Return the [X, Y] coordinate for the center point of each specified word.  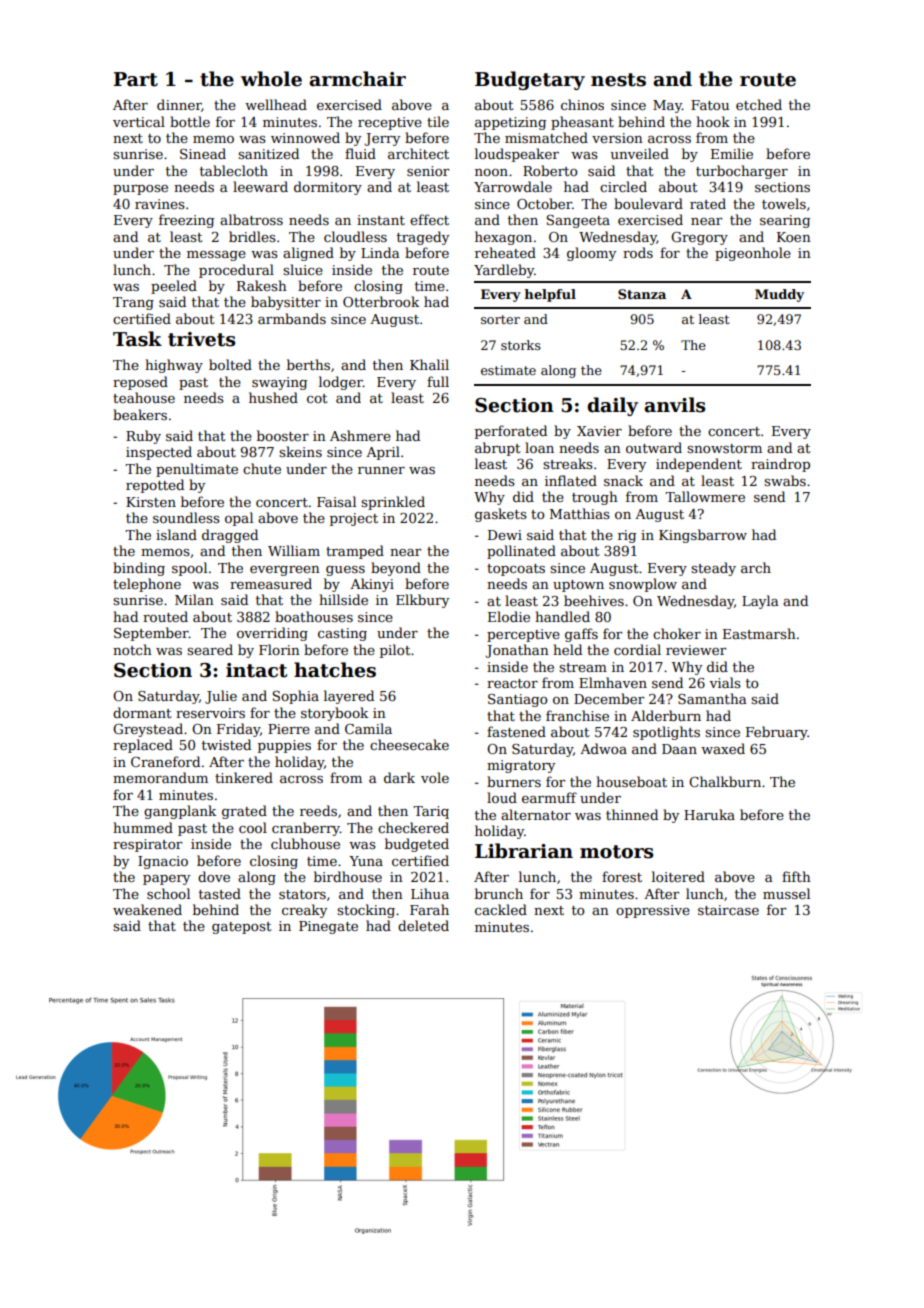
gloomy [591, 254]
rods [638, 252]
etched [759, 104]
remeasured [271, 583]
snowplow [643, 585]
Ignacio [163, 862]
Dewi [505, 535]
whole [271, 79]
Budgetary [530, 80]
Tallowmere [705, 496]
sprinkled [393, 503]
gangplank [180, 812]
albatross [251, 219]
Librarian [524, 851]
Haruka [709, 814]
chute [262, 468]
